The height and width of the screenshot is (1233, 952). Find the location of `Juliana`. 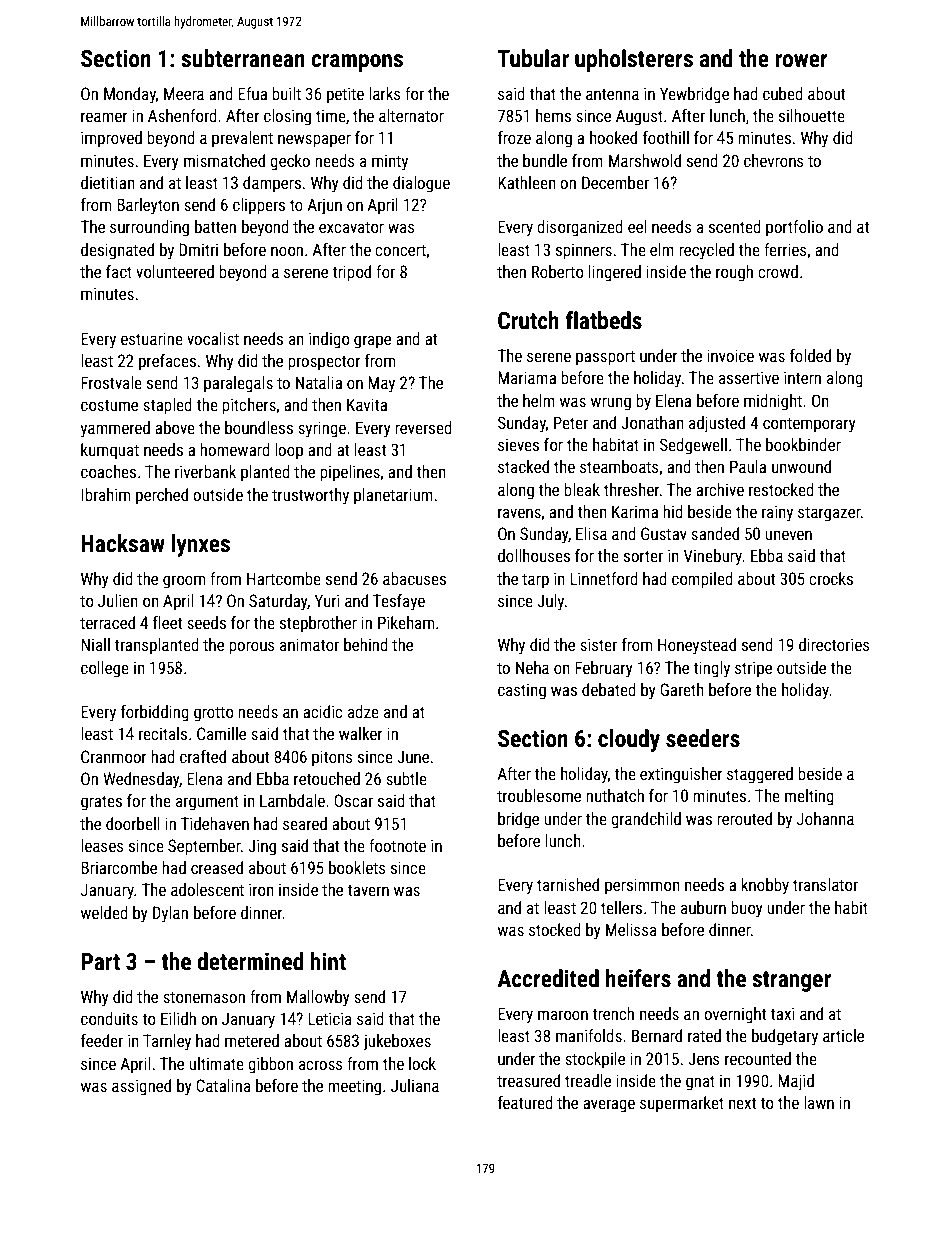

Juliana is located at coordinates (415, 1085).
